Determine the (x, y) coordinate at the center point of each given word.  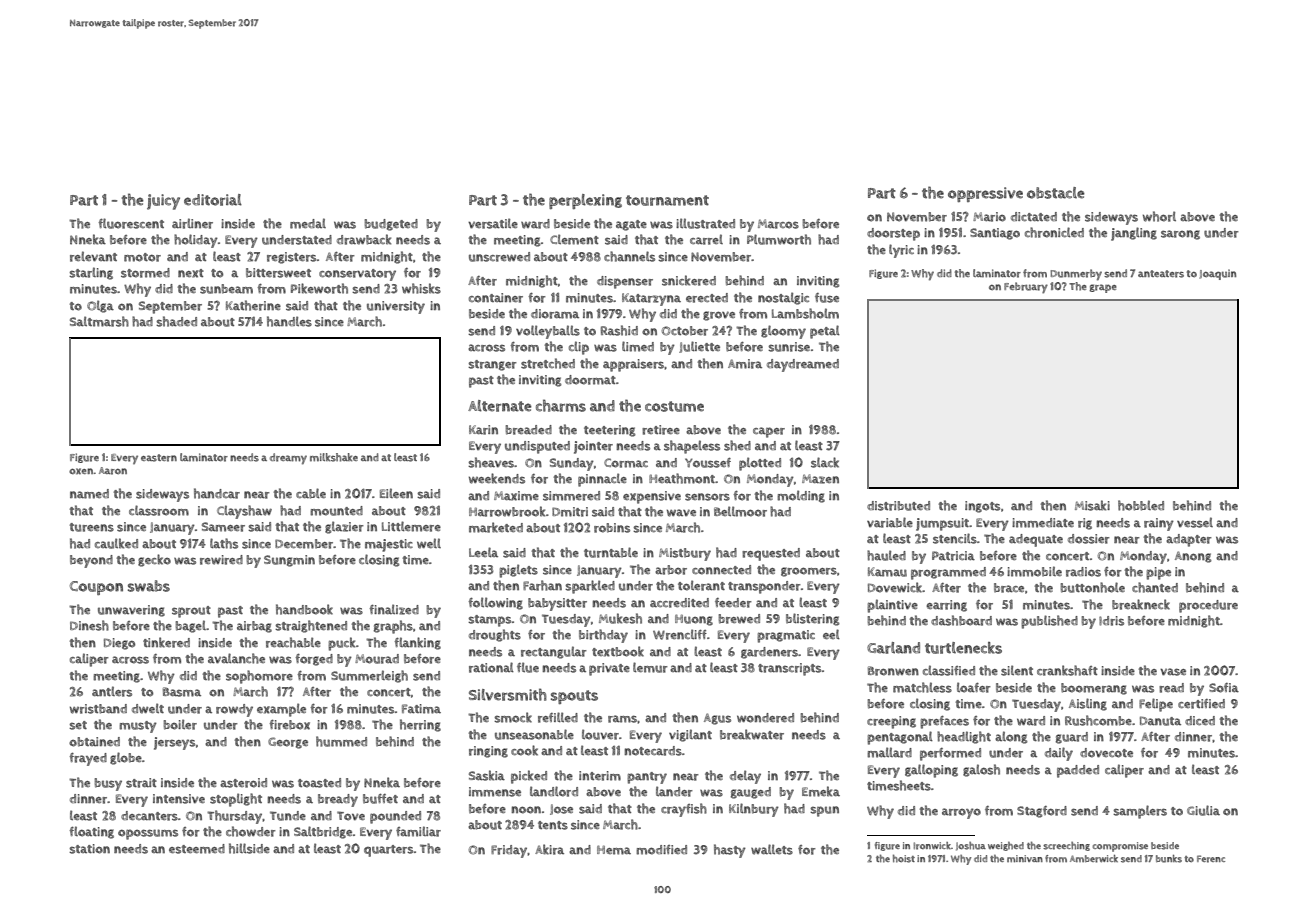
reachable (293, 642)
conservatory (357, 275)
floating (91, 832)
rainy (1159, 524)
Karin (483, 430)
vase (1173, 672)
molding (801, 496)
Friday (509, 851)
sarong (1180, 235)
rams (622, 719)
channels (629, 256)
